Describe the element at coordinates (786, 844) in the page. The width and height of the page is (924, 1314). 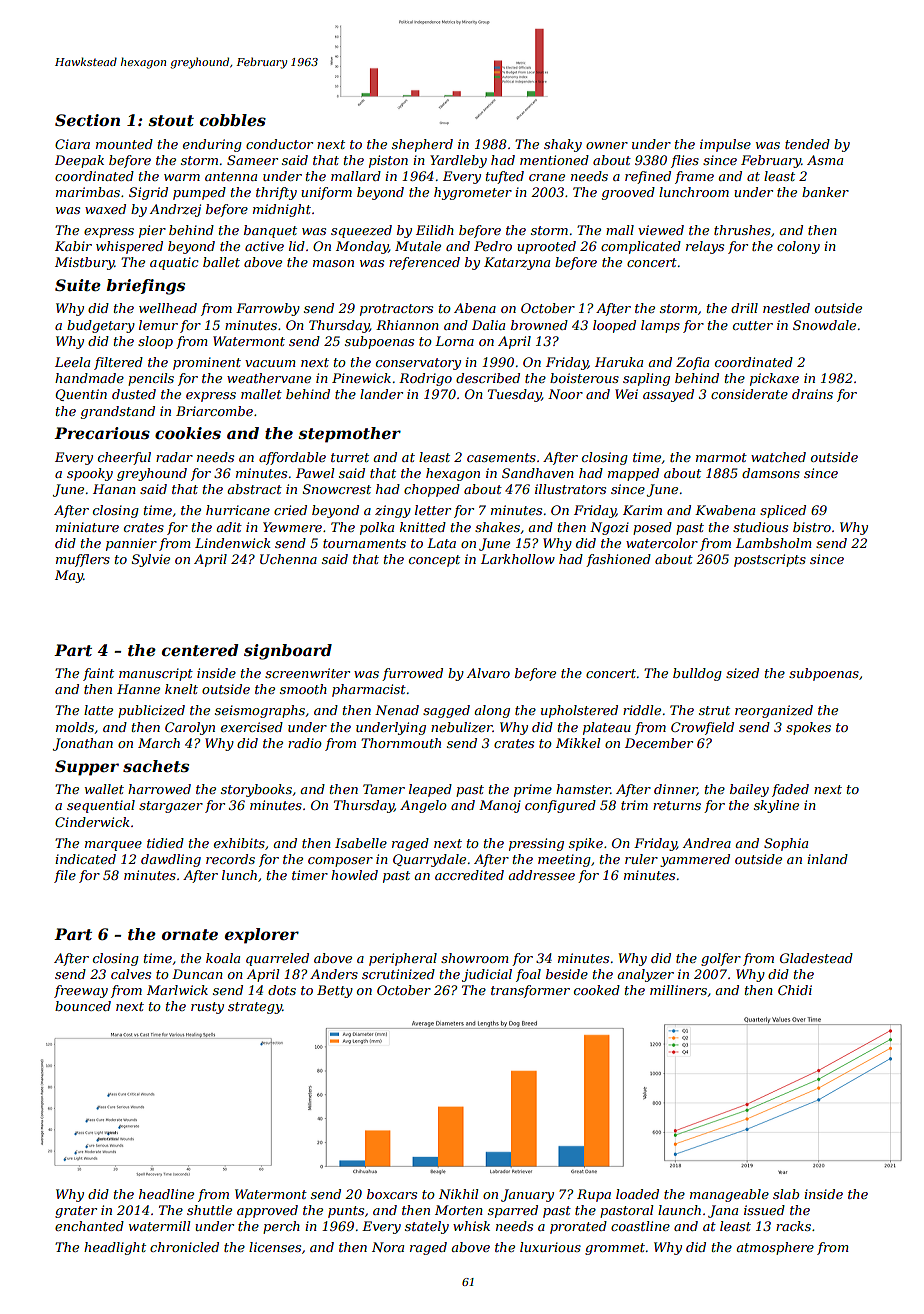
I see `Sophia` at that location.
